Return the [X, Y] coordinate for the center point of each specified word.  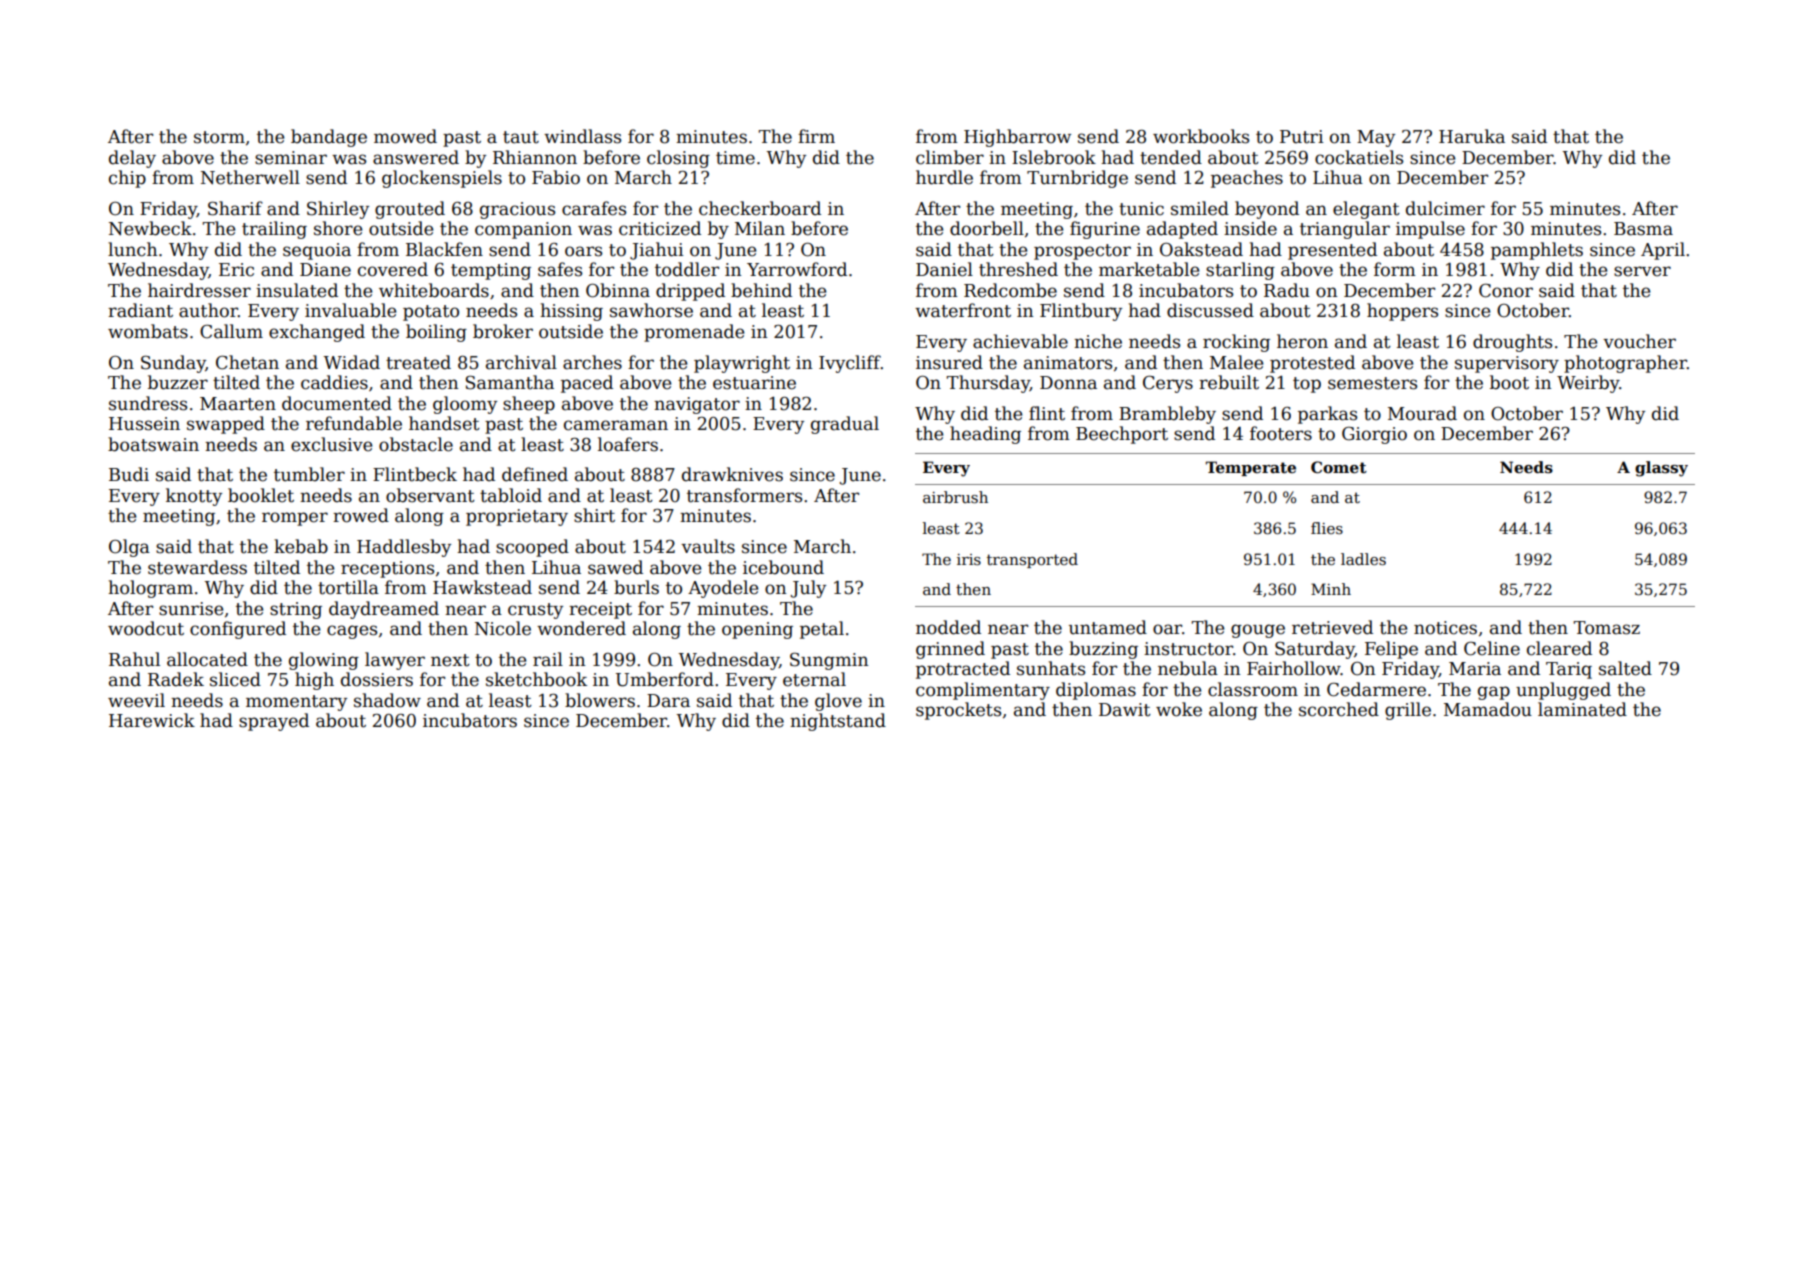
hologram [150, 589]
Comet [1339, 467]
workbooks [1201, 136]
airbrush [955, 497]
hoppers [1402, 312]
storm [219, 137]
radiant [140, 310]
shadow [387, 700]
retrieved [1332, 627]
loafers [628, 444]
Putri [1302, 137]
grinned [950, 650]
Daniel [944, 269]
